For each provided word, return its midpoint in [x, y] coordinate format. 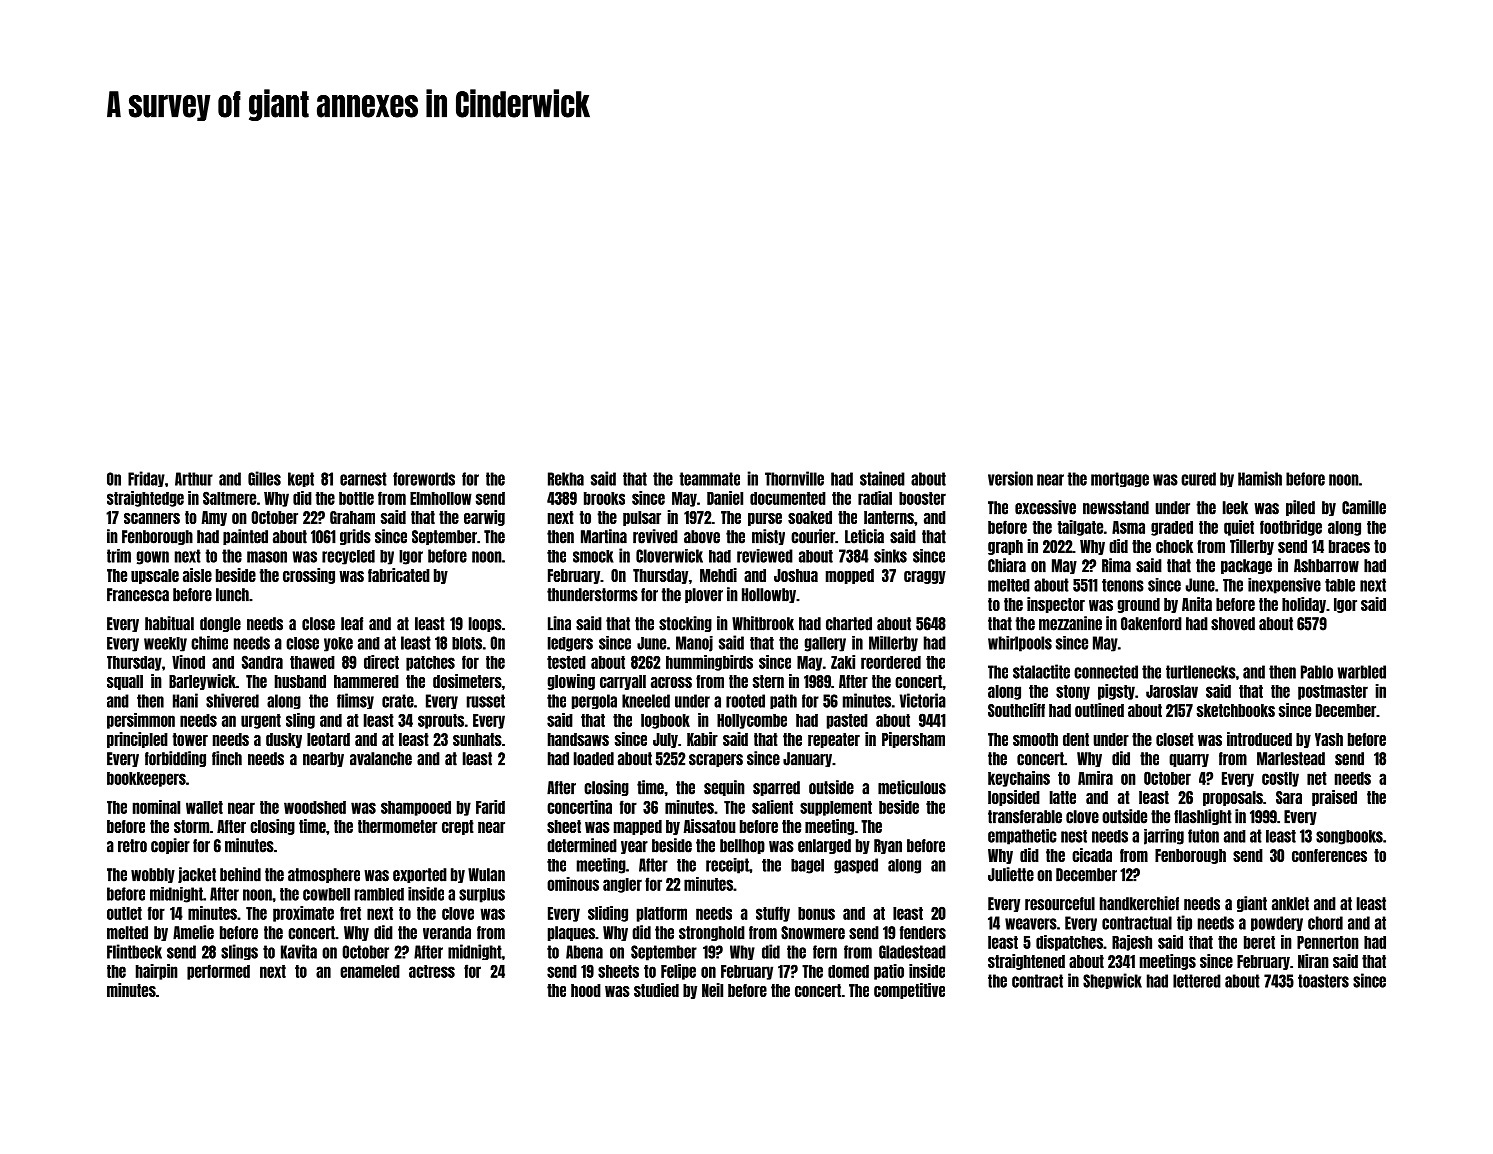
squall [125, 682]
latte [1063, 797]
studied [656, 990]
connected [1106, 672]
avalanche [381, 759]
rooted [745, 701]
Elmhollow [441, 498]
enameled [370, 971]
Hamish [1260, 478]
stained [882, 478]
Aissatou [710, 826]
